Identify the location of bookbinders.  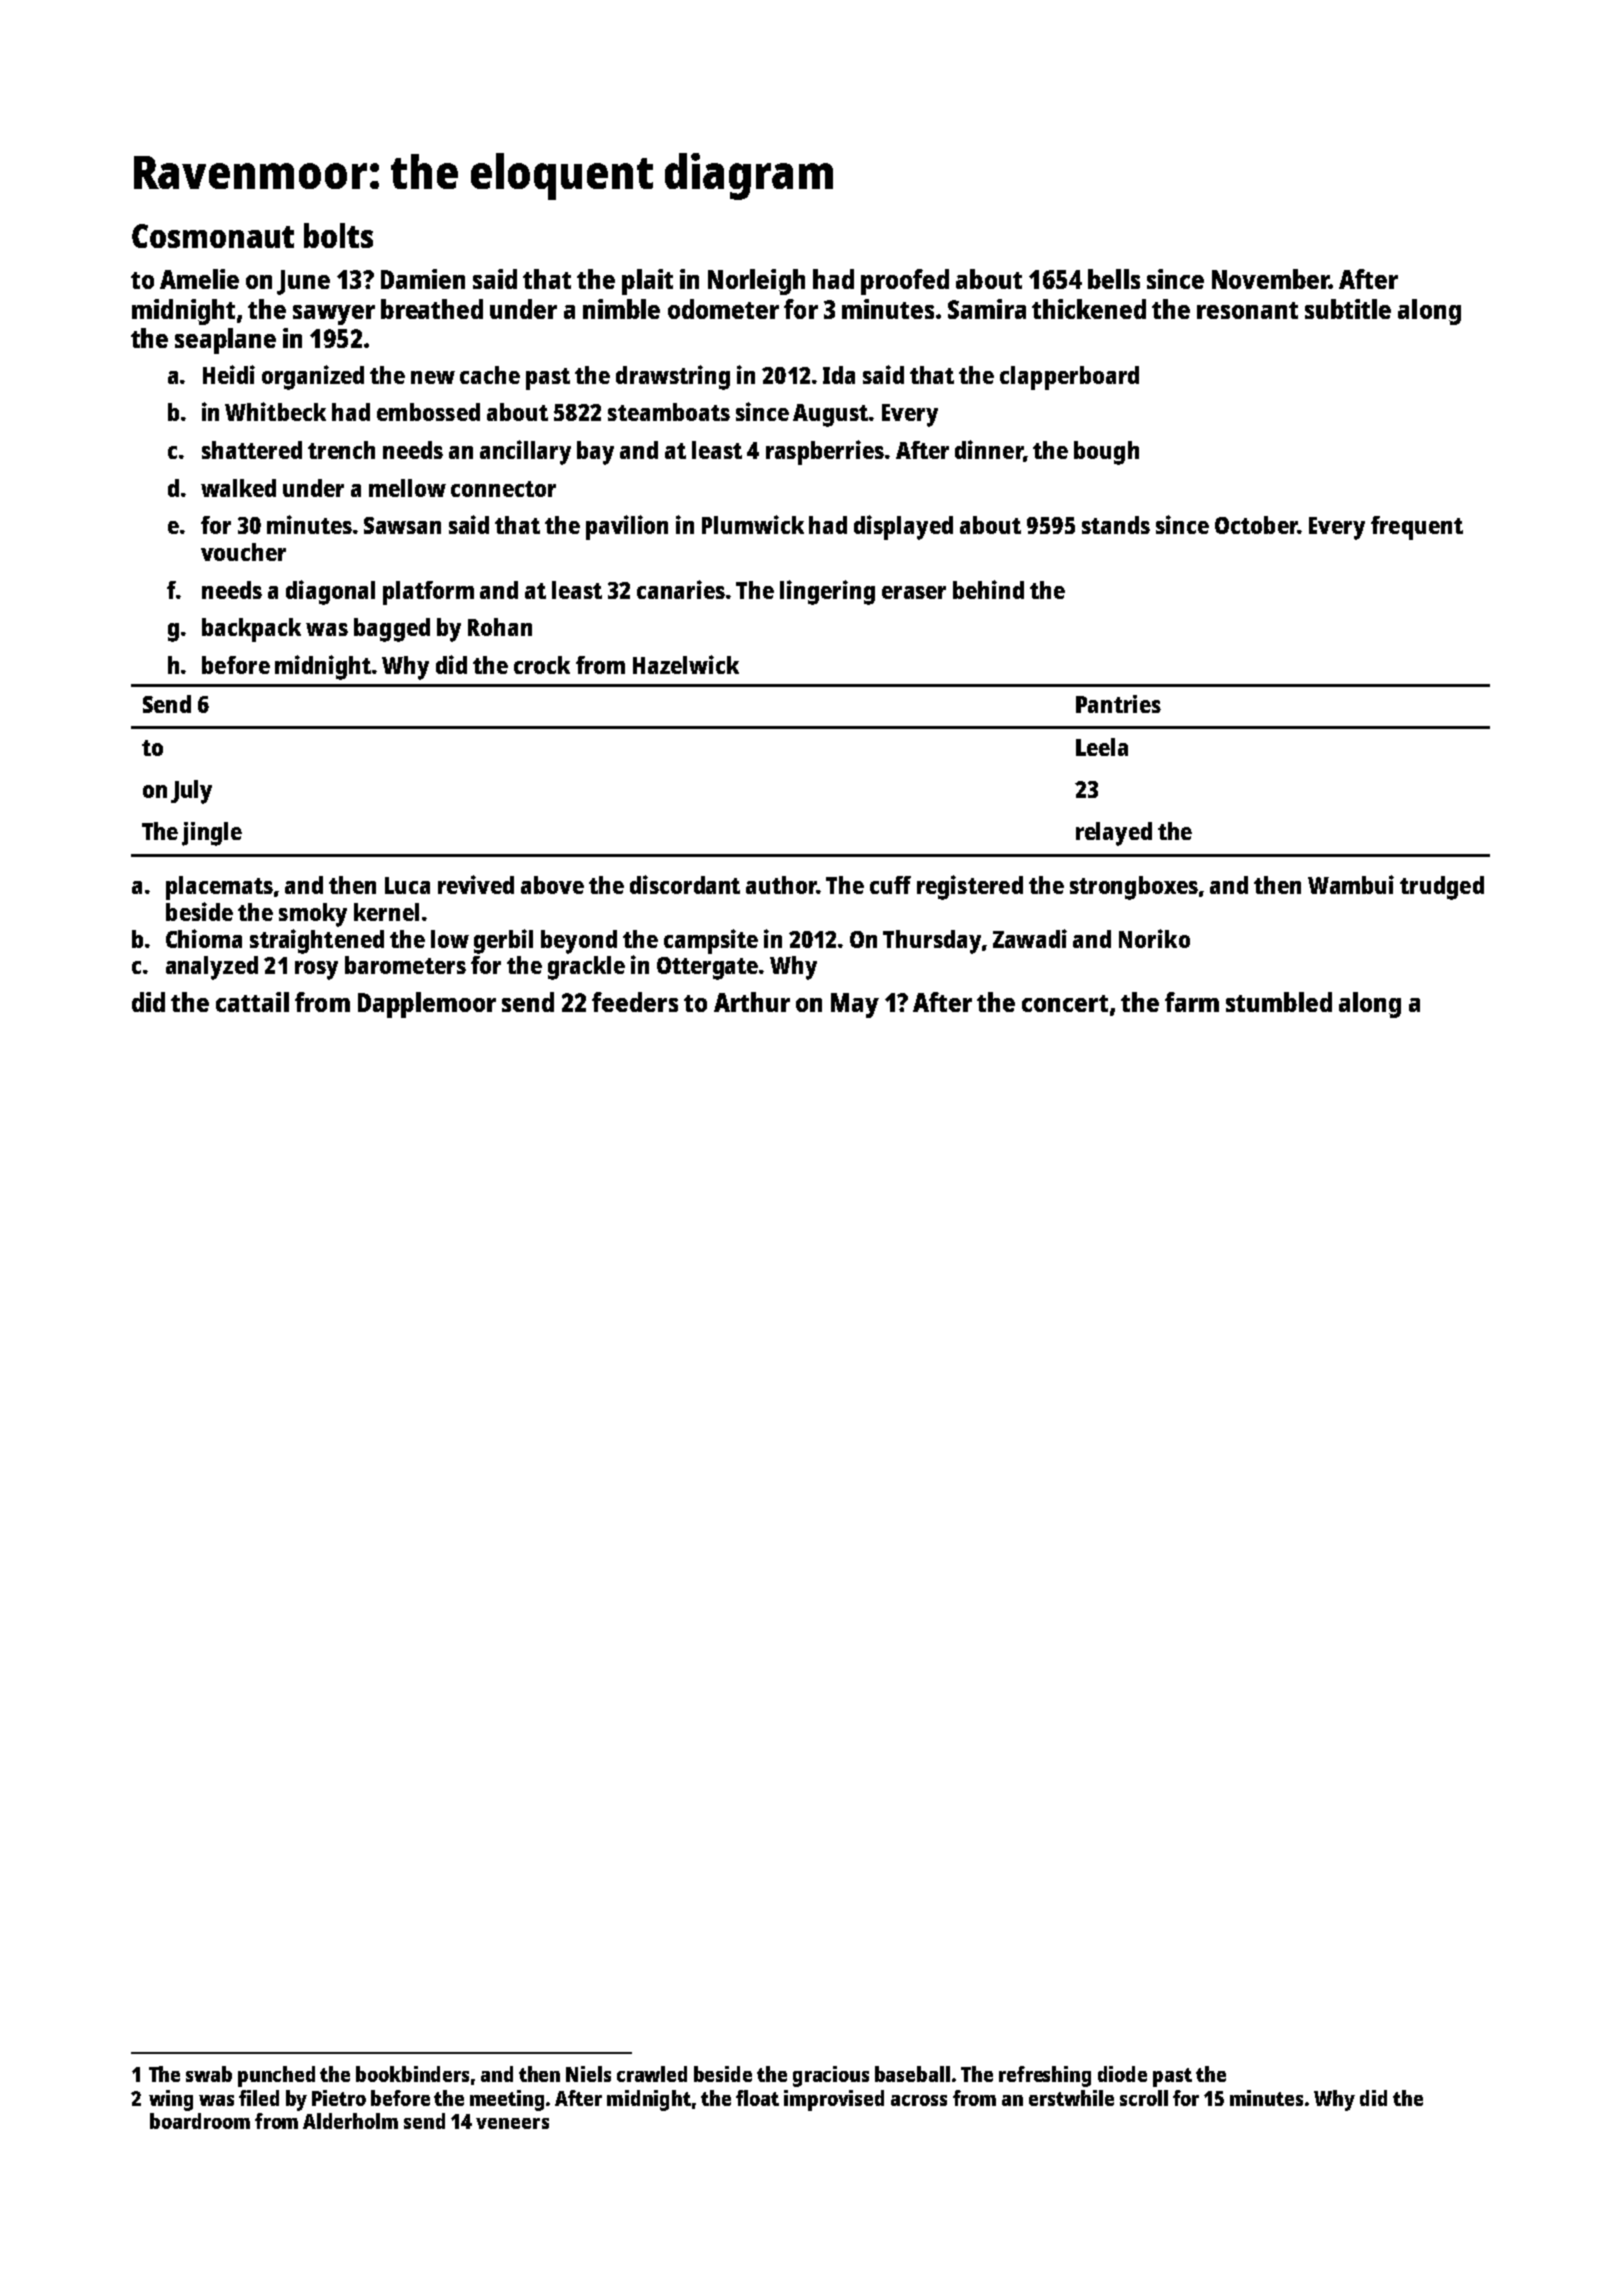
(412, 2074).
